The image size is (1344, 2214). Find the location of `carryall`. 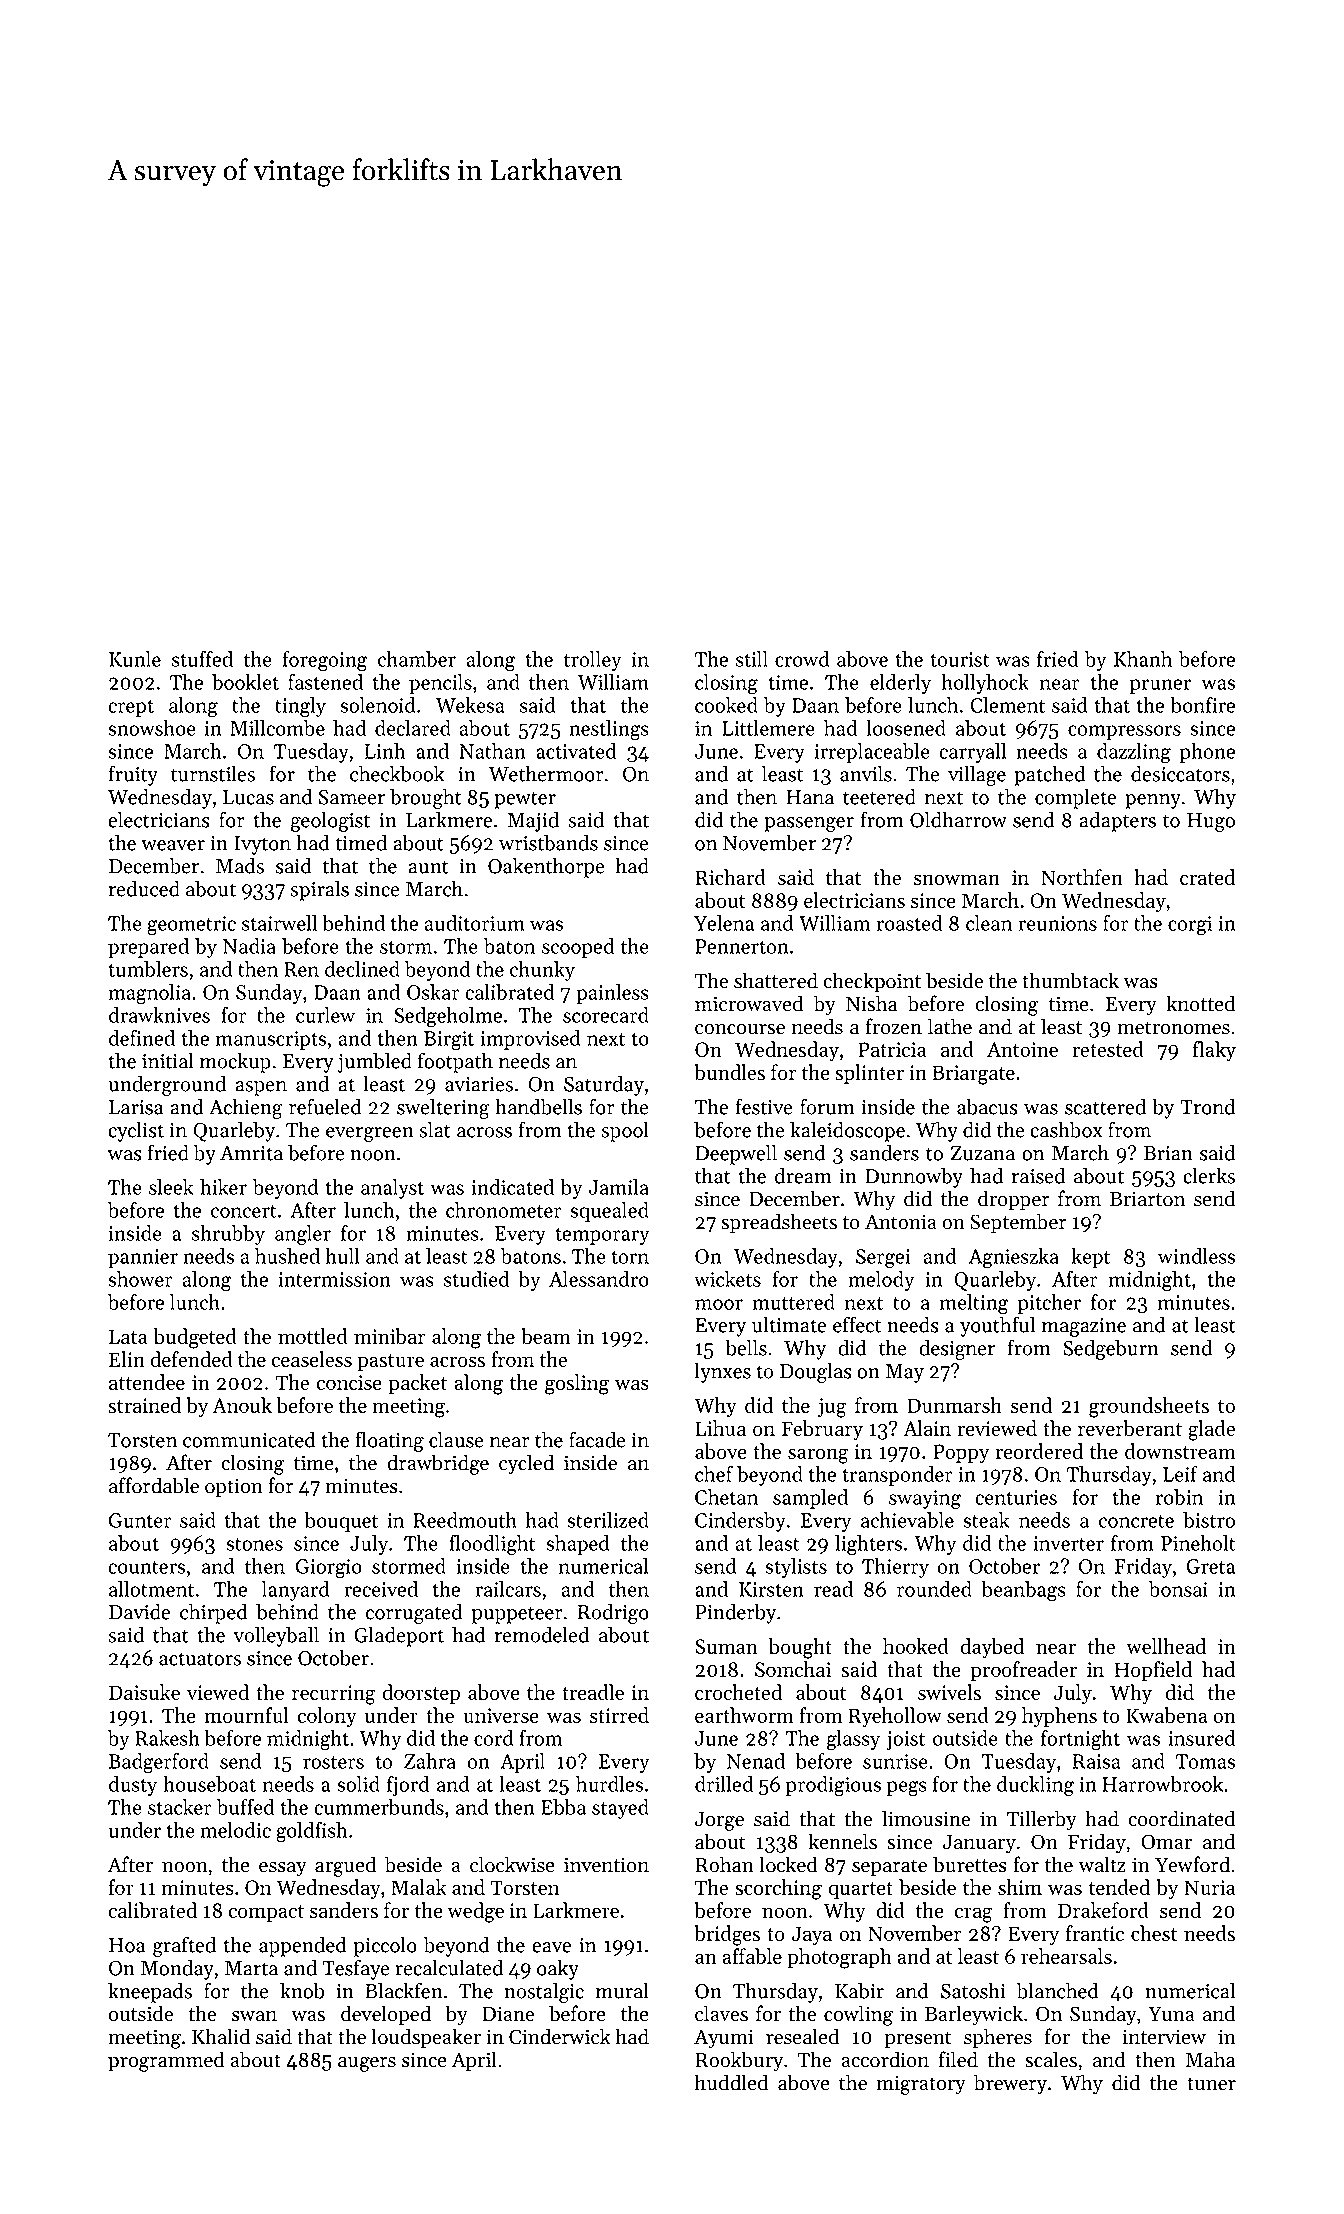

carryall is located at coordinates (972, 753).
